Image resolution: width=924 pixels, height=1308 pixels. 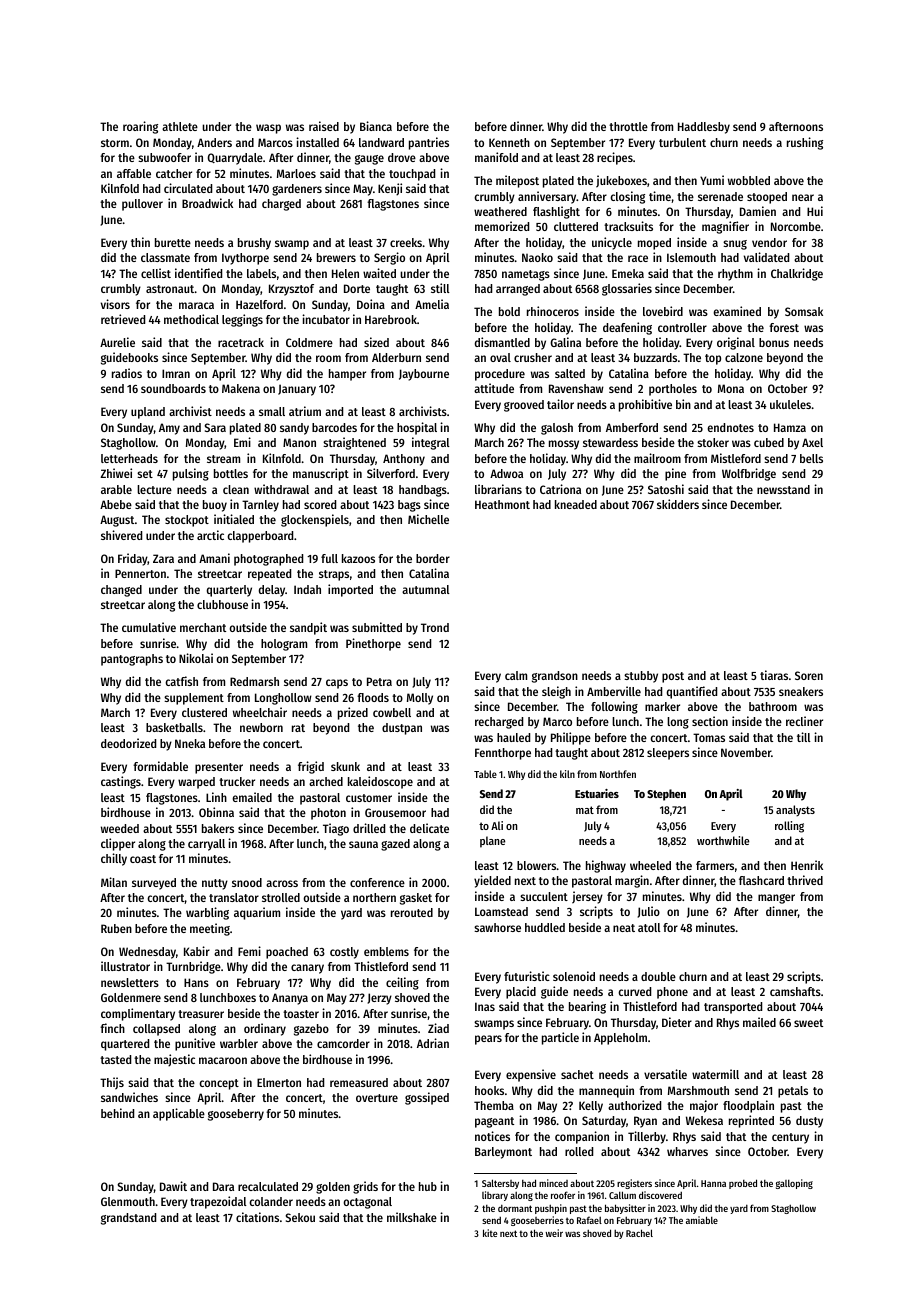 What do you see at coordinates (704, 128) in the screenshot?
I see `Haddlesby` at bounding box center [704, 128].
